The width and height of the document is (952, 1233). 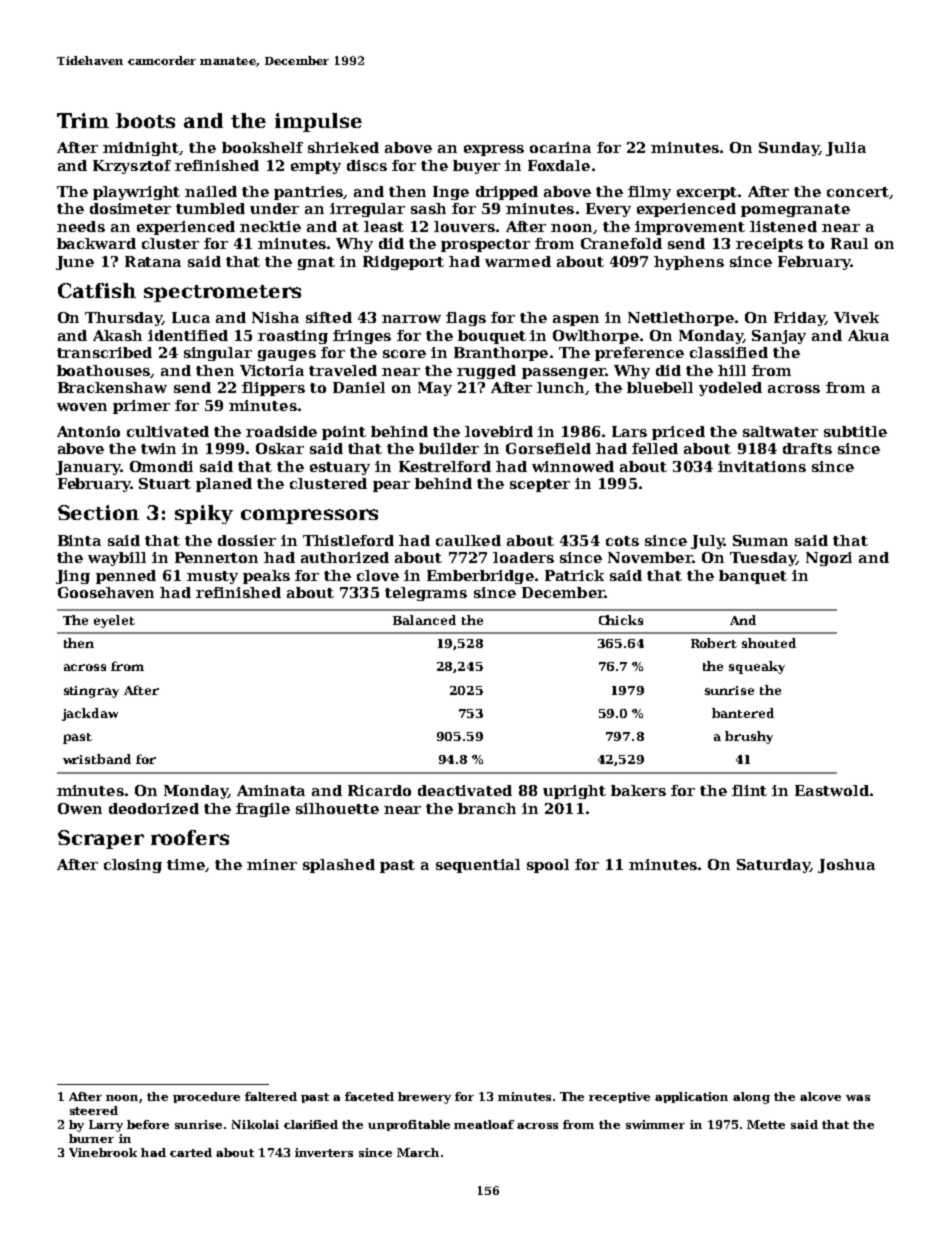 I want to click on saltwater, so click(x=780, y=431).
